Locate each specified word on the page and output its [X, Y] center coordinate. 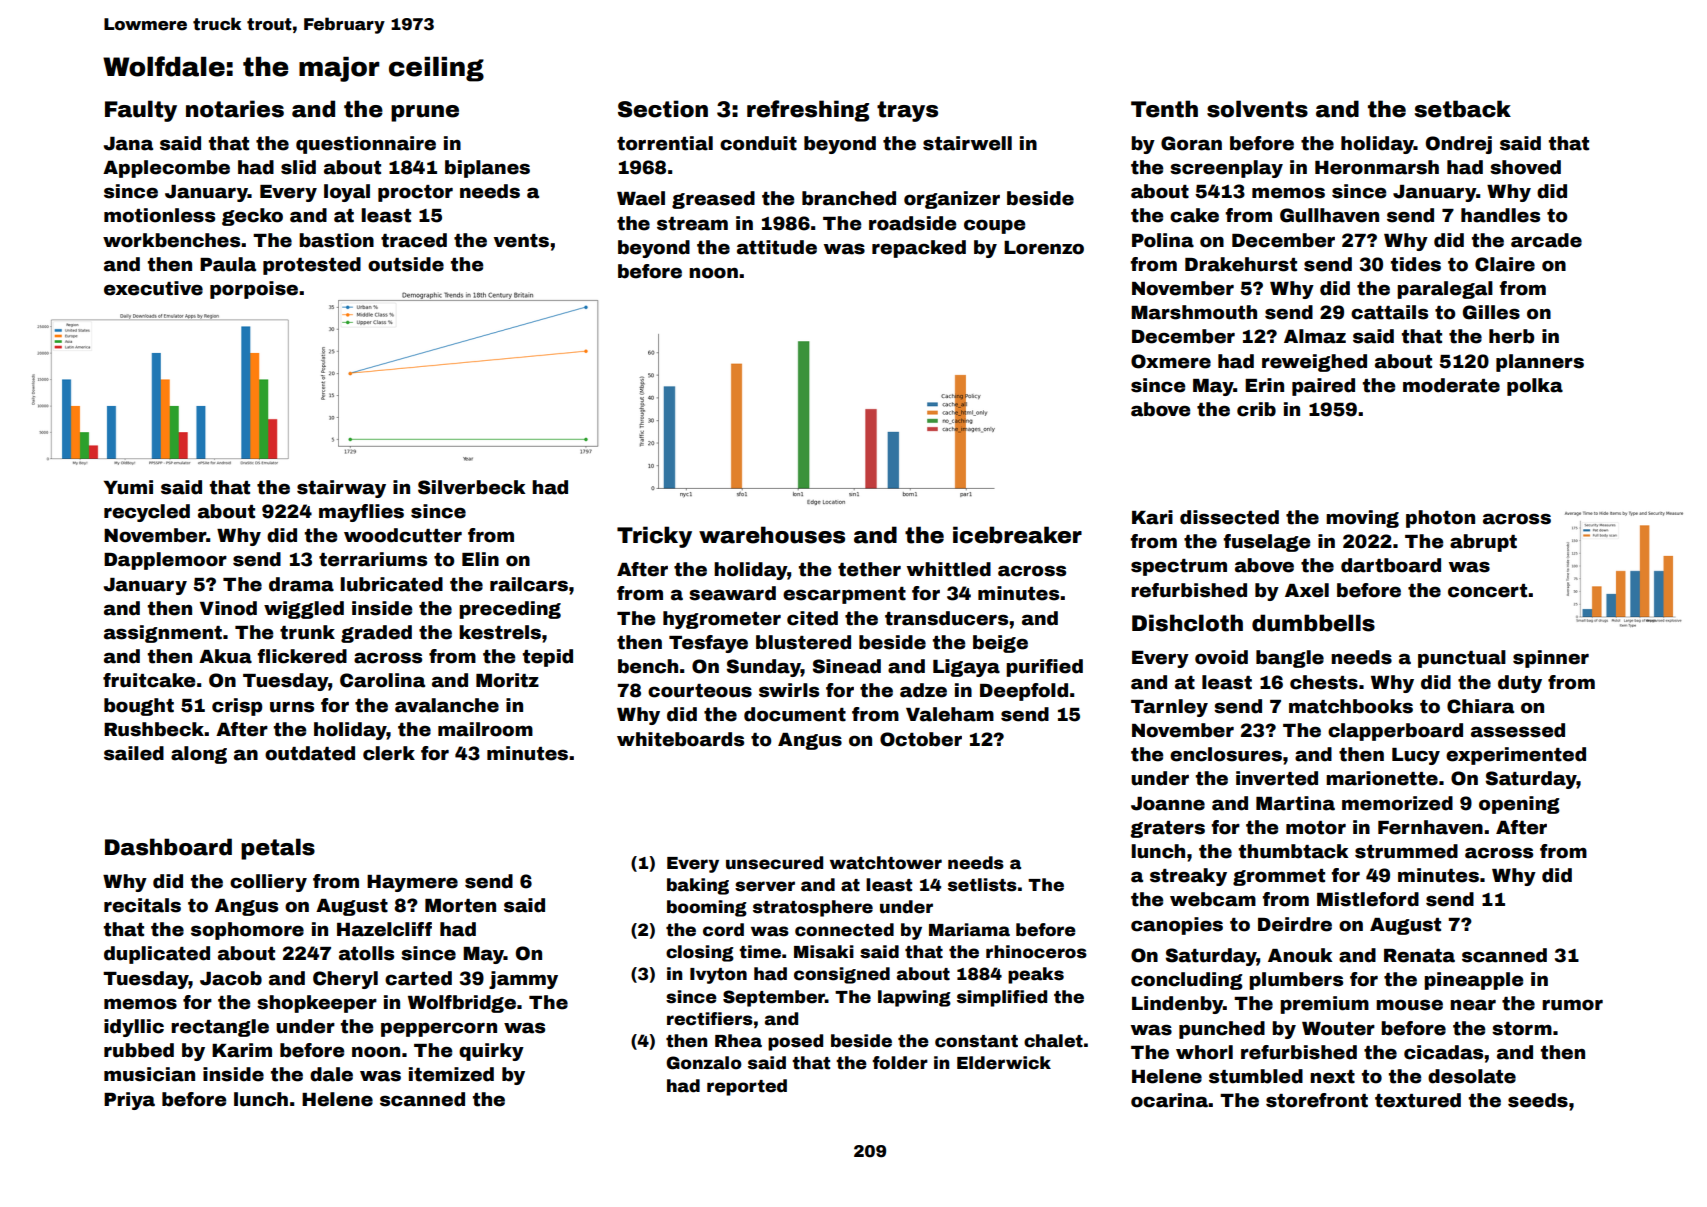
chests [1324, 682]
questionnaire [366, 145]
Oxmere [1171, 361]
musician [149, 1074]
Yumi [128, 487]
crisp [237, 707]
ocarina [1170, 1100]
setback [1463, 109]
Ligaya [966, 668]
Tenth [1164, 109]
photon [1440, 519]
